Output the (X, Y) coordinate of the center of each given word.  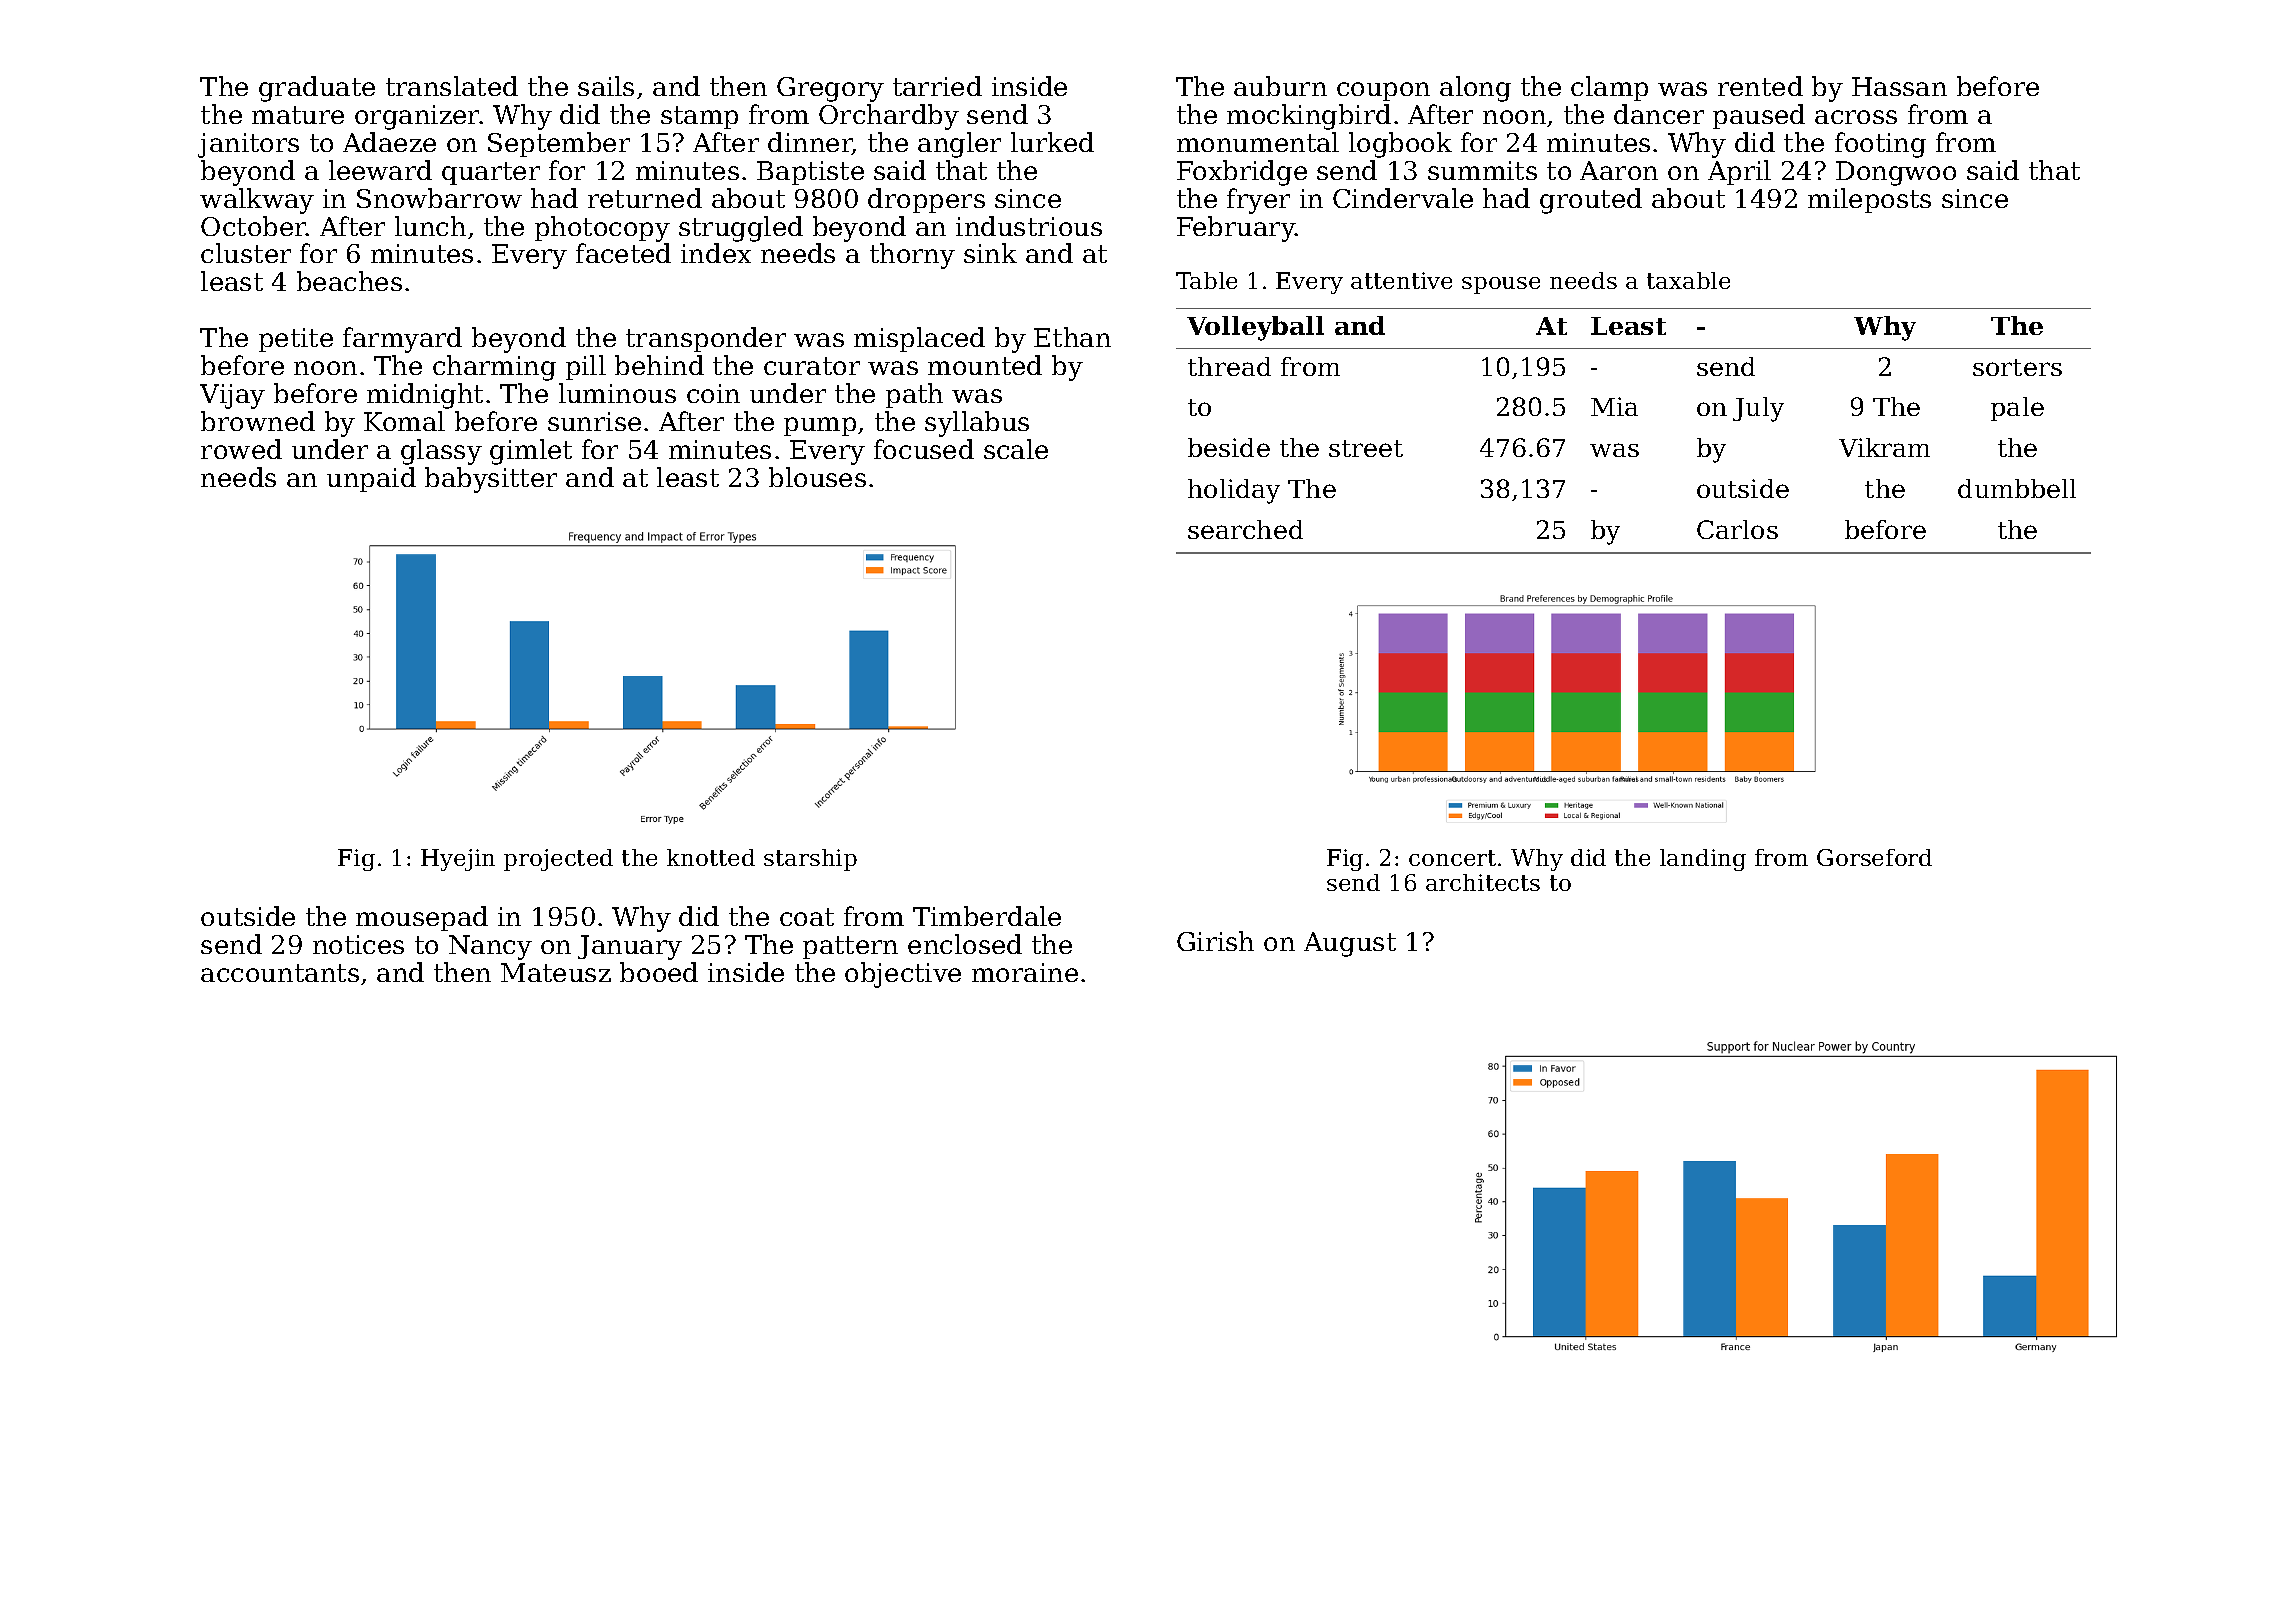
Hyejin (458, 860)
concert (1452, 858)
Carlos (1737, 529)
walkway (257, 201)
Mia (1614, 406)
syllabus (977, 424)
